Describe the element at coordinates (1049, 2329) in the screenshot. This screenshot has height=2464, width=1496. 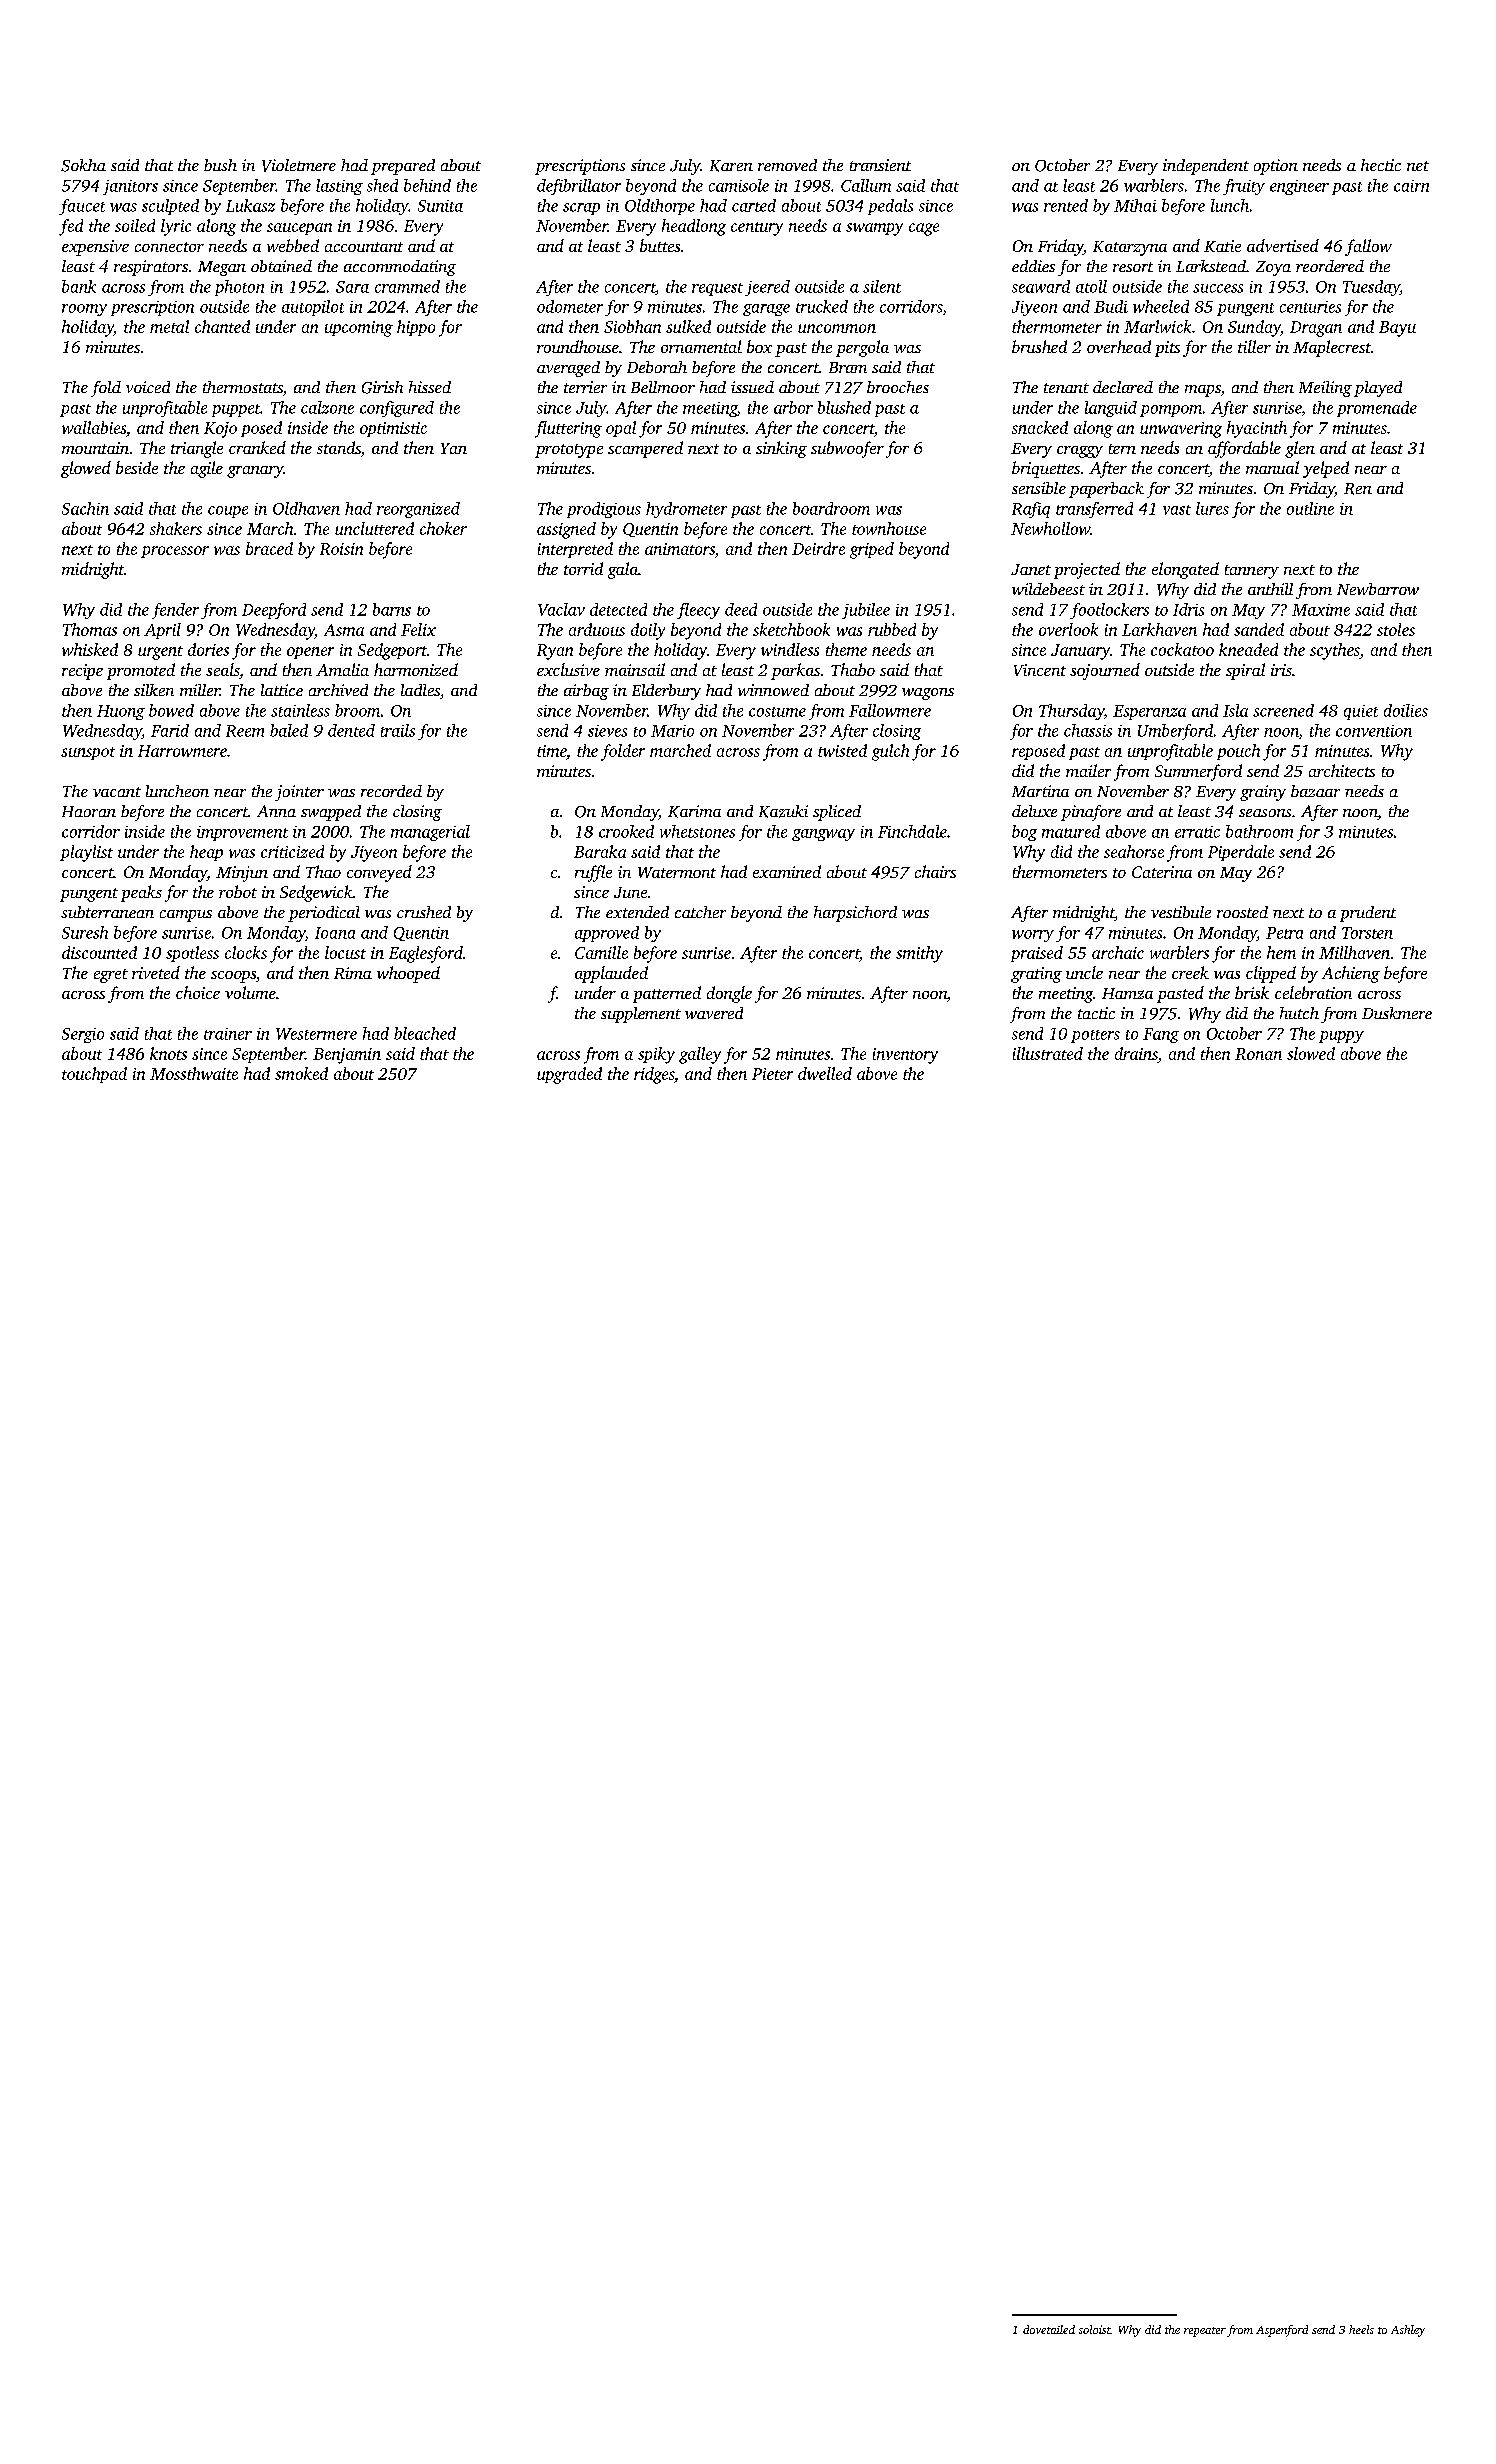
I see `dovetailed` at that location.
